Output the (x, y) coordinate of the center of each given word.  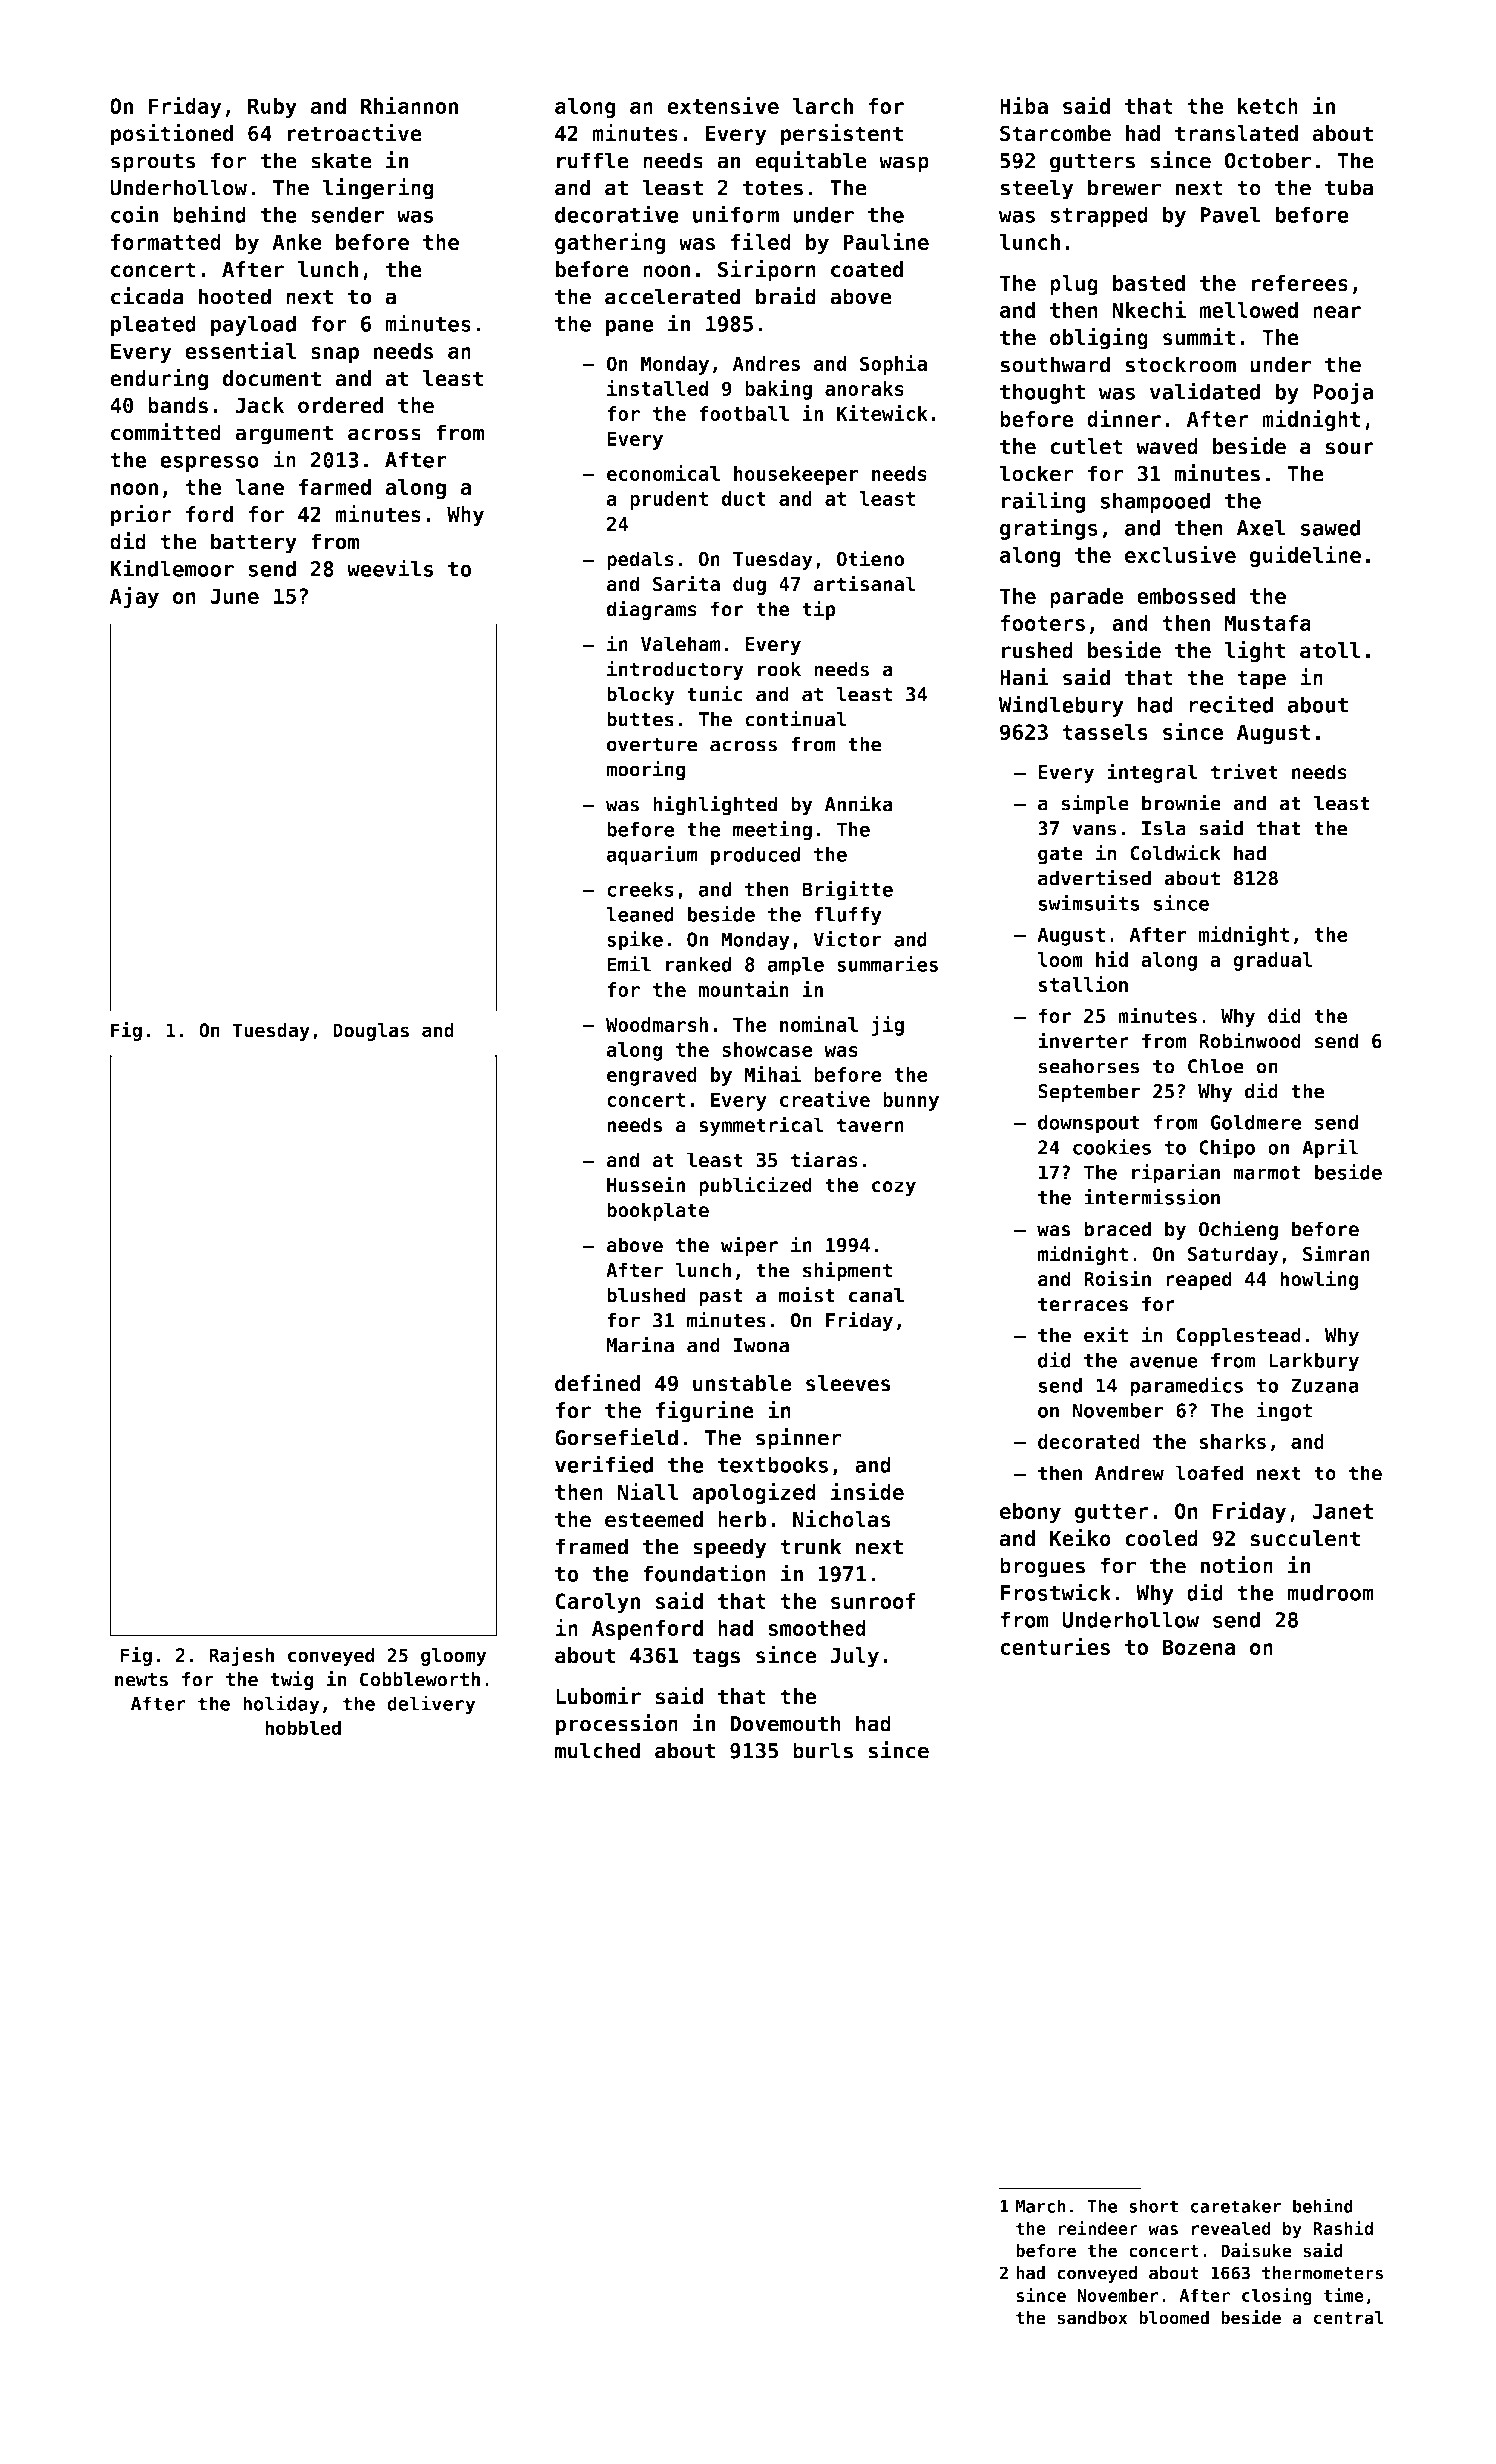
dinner (1124, 418)
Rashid (1343, 2228)
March (1041, 2206)
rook (779, 669)
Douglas (371, 1032)
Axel (1261, 527)
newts (141, 1680)
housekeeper (796, 475)
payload (253, 325)
